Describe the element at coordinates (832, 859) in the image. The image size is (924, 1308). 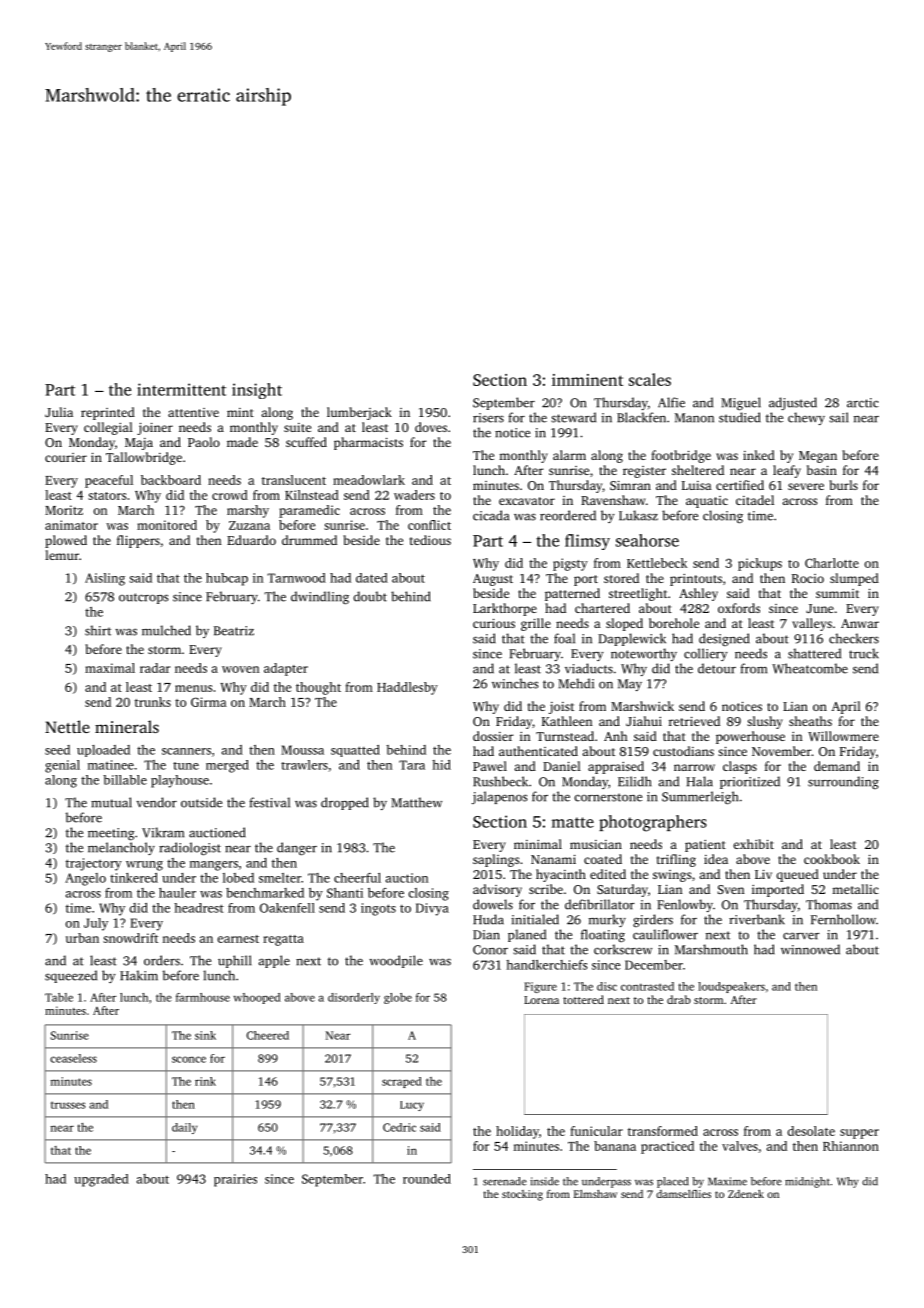
I see `cookbook` at that location.
